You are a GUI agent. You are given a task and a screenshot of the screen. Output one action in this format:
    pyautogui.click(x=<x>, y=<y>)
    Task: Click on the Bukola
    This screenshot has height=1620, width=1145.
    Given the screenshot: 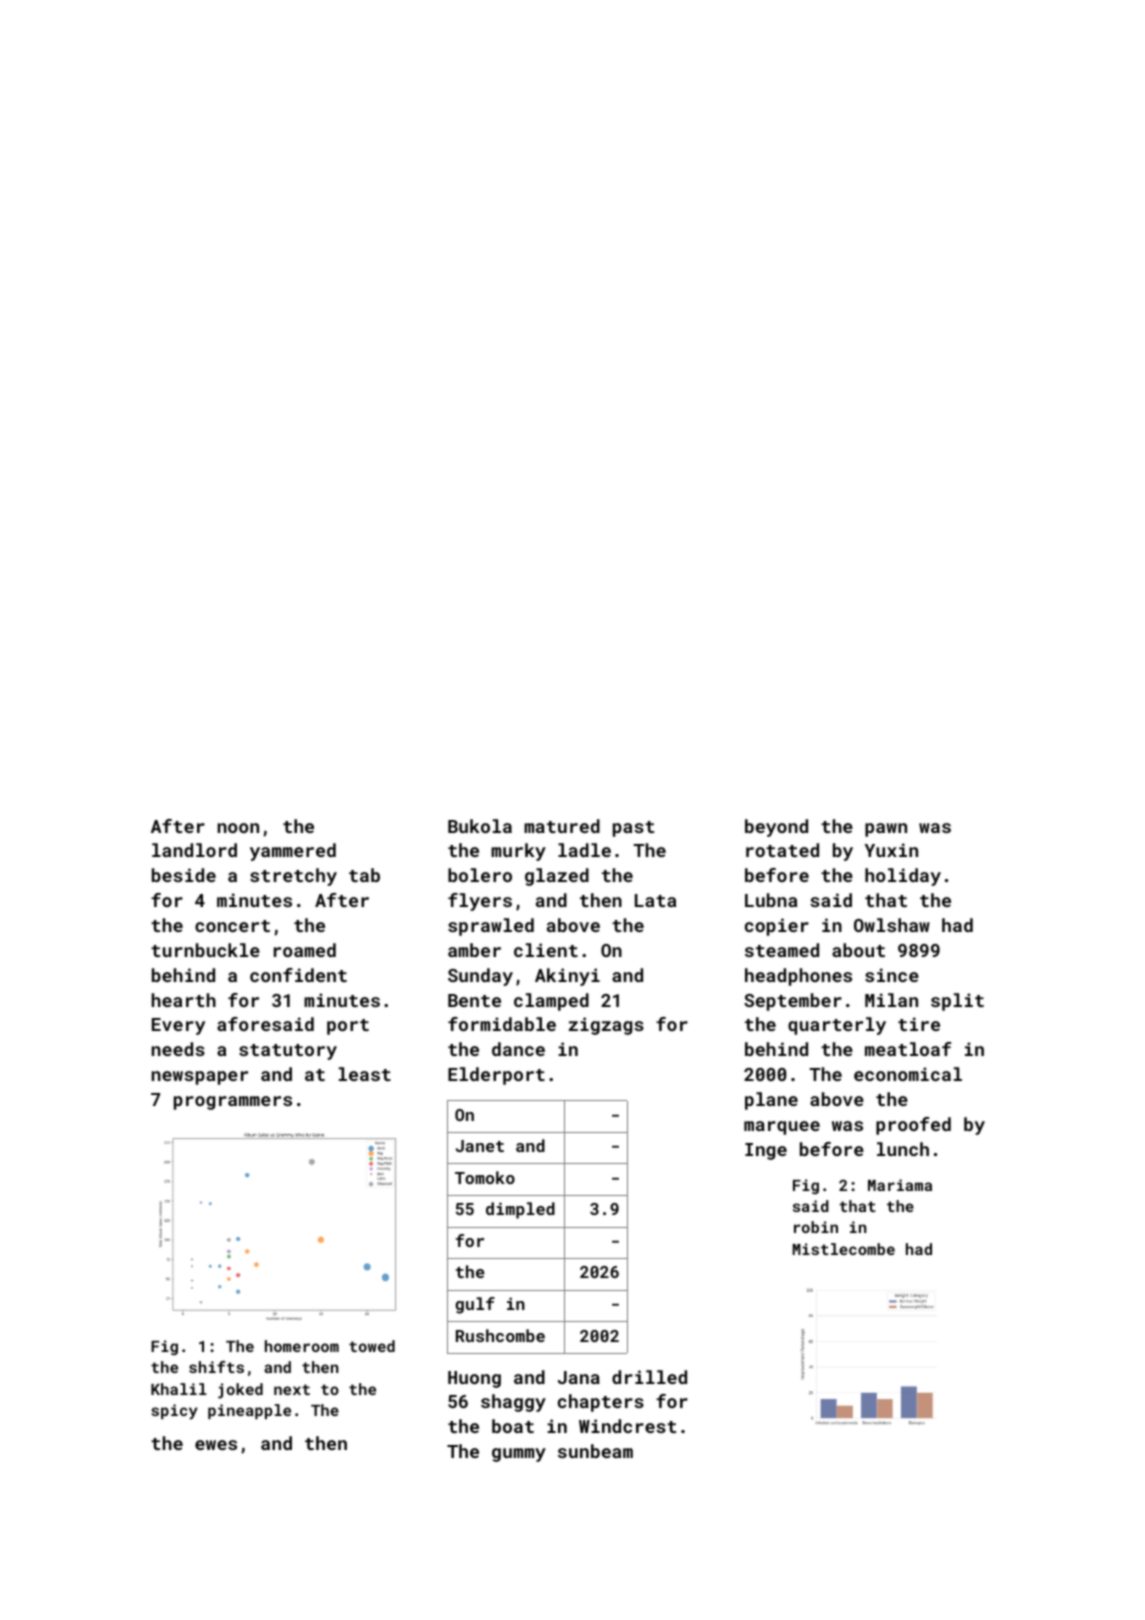 What is the action you would take?
    pyautogui.click(x=480, y=826)
